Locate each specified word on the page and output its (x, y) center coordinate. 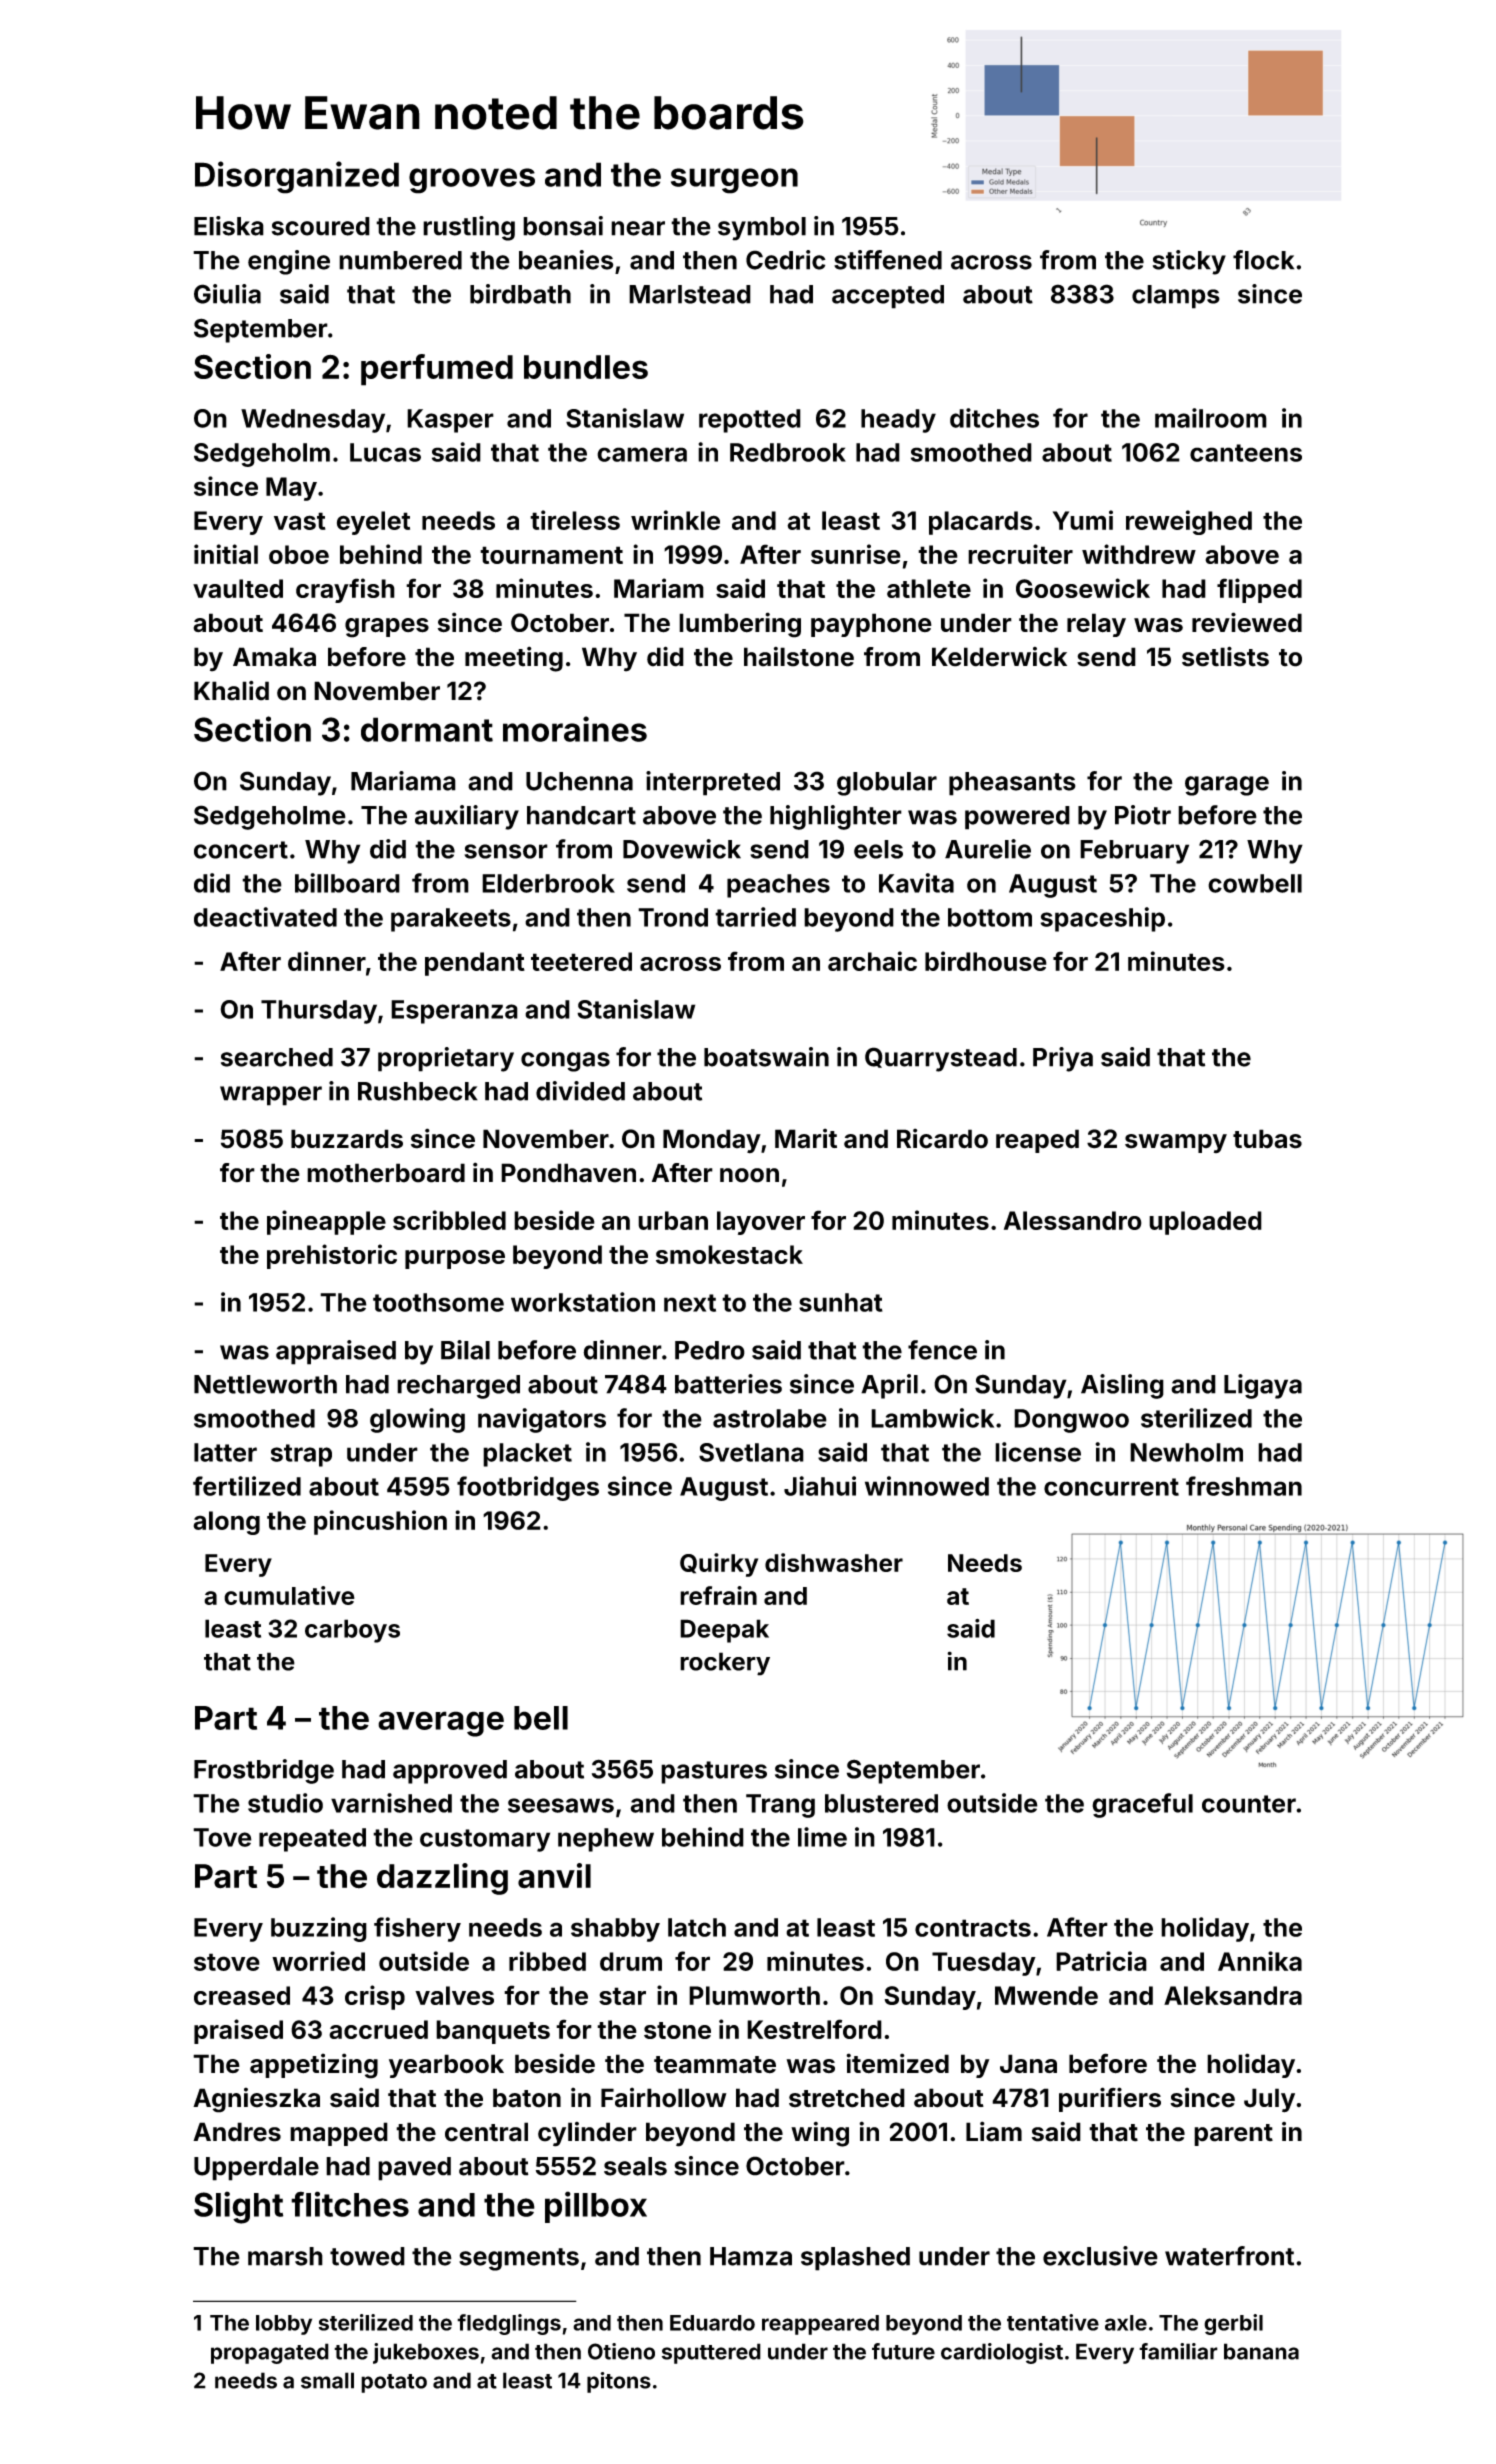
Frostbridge (264, 1771)
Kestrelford (814, 2029)
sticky (1189, 262)
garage (1227, 786)
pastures (714, 1772)
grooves (472, 181)
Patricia (1101, 1961)
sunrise (856, 554)
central (486, 2132)
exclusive (1100, 2256)
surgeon (734, 181)
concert (241, 850)
